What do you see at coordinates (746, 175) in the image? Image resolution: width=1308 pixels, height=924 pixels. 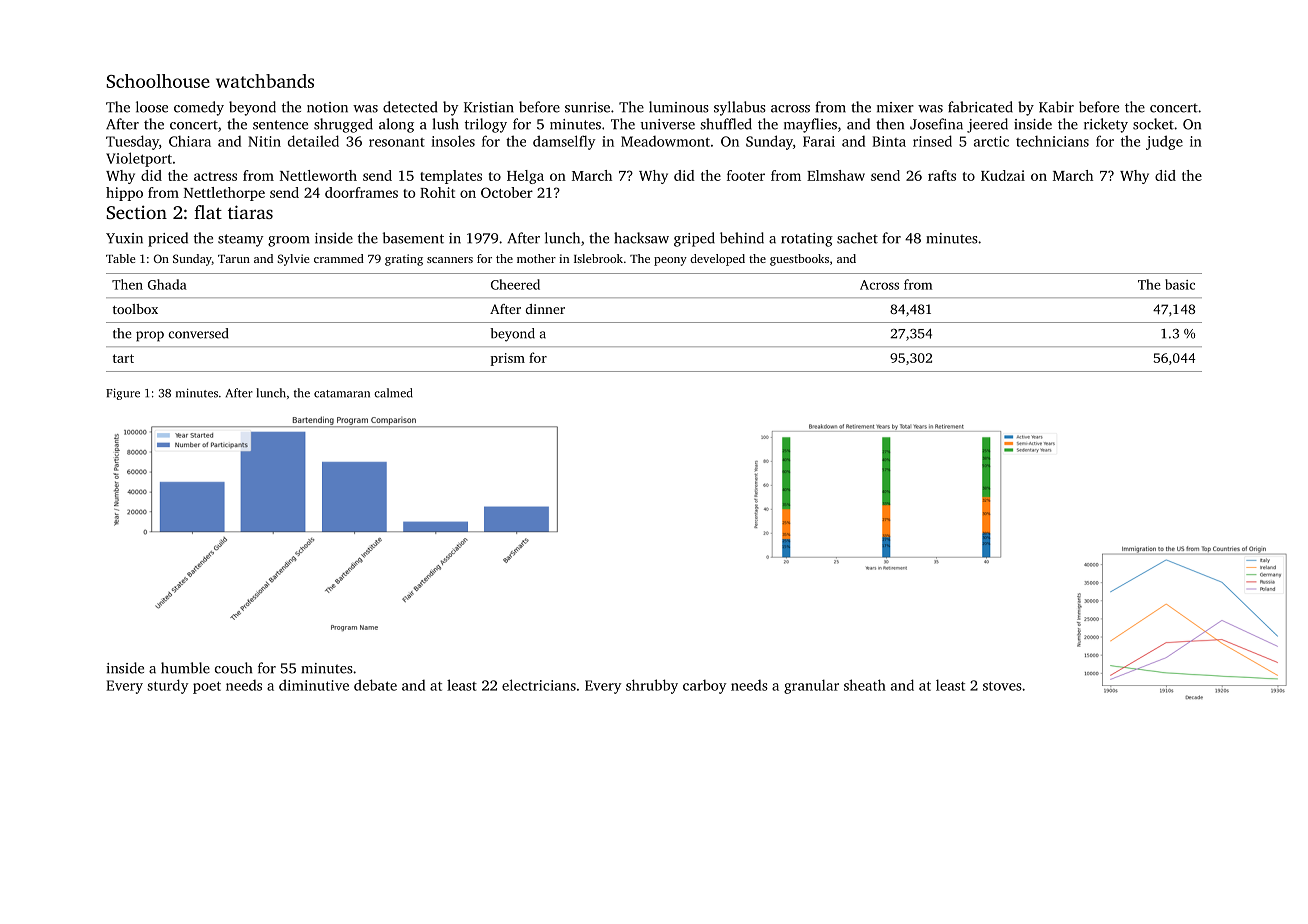 I see `footer` at bounding box center [746, 175].
